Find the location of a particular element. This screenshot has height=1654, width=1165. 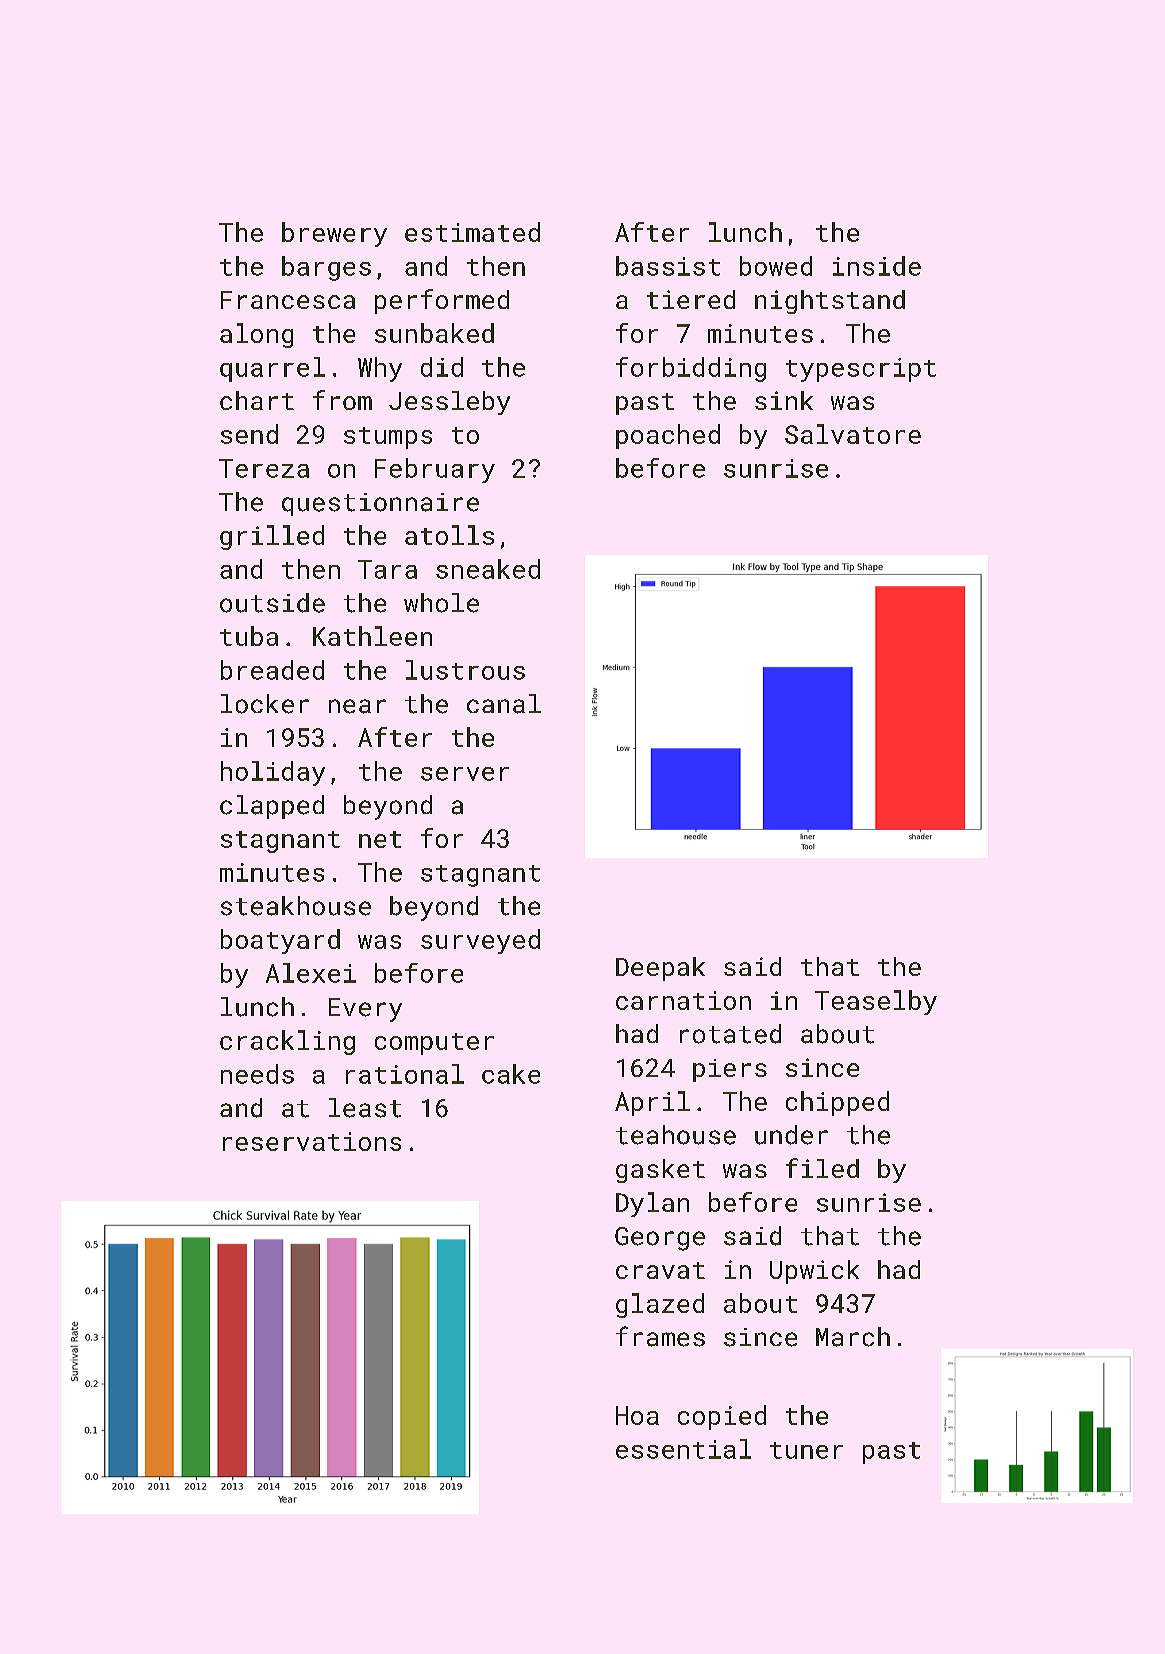

Hoa is located at coordinates (637, 1415).
